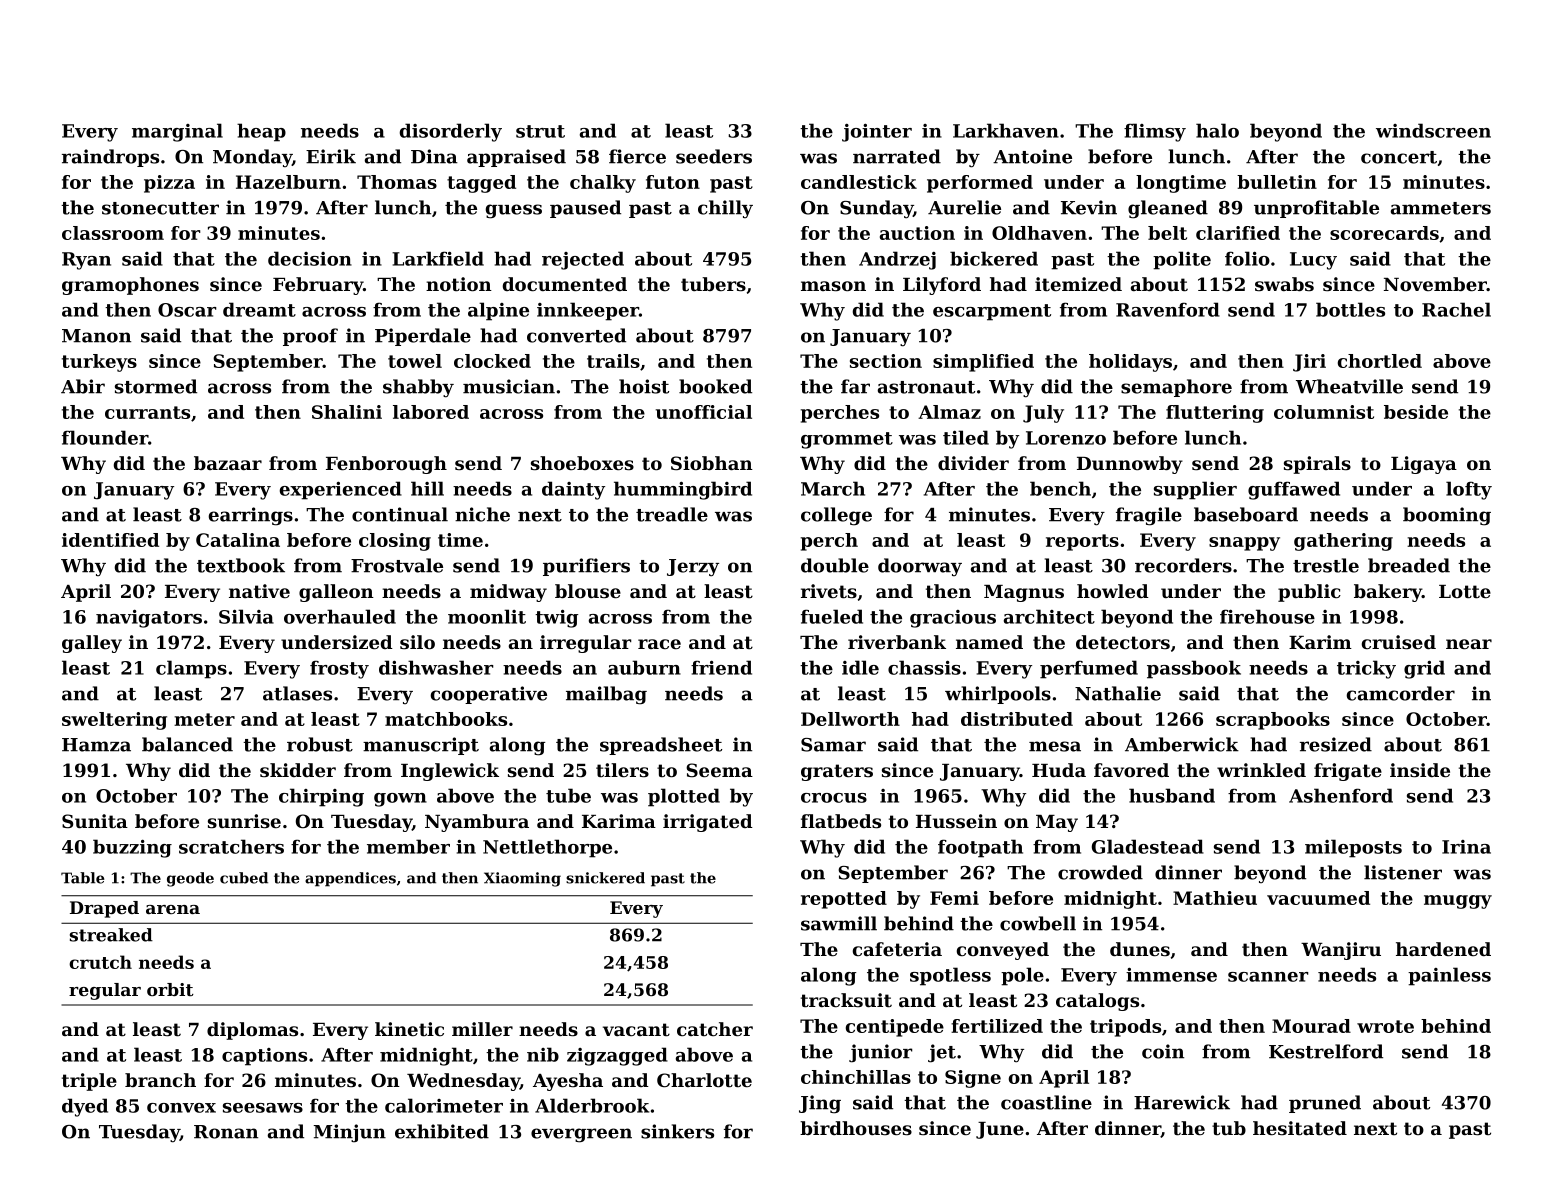  What do you see at coordinates (160, 1080) in the document?
I see `branch` at bounding box center [160, 1080].
